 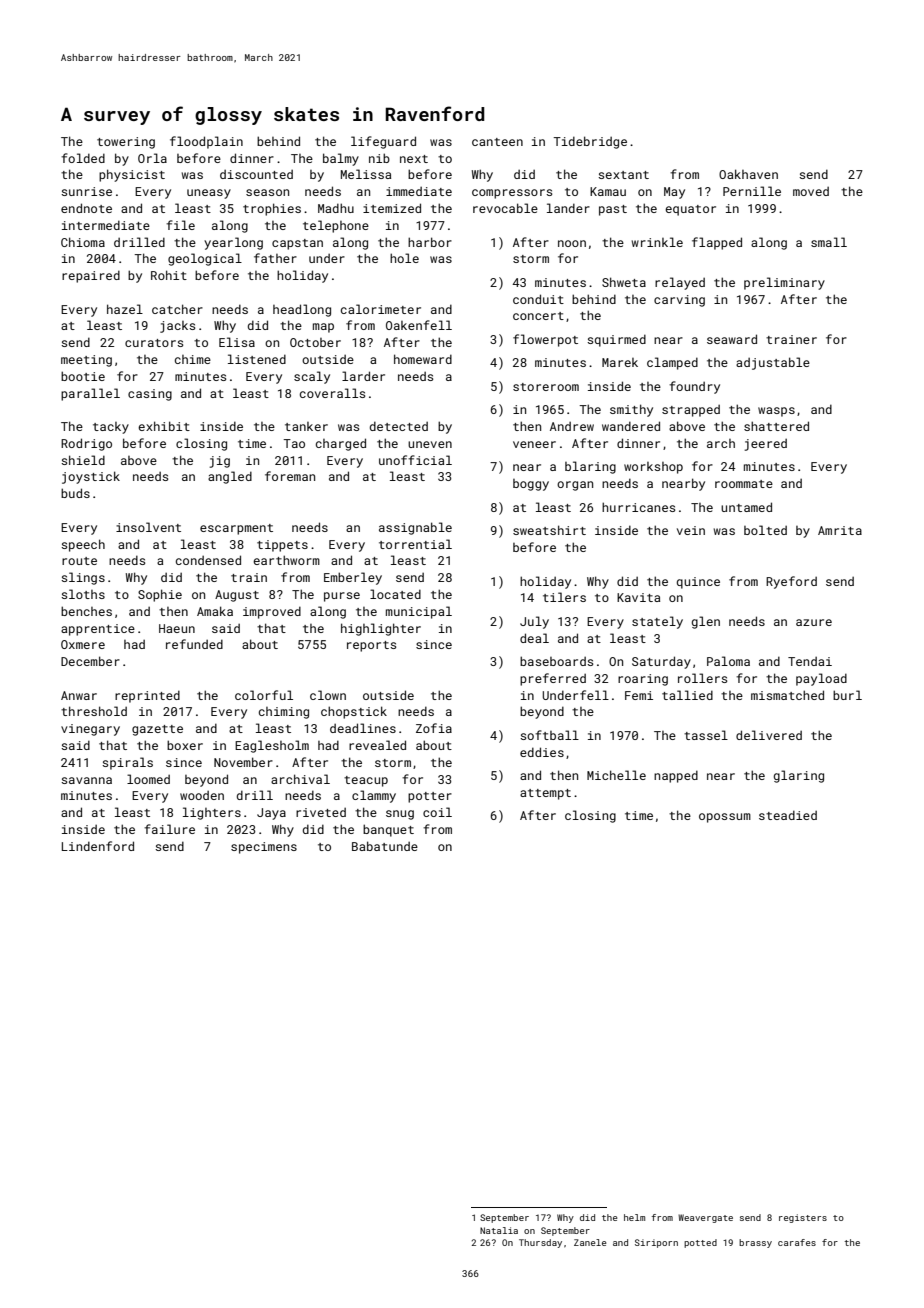 I want to click on towering, so click(x=126, y=143).
